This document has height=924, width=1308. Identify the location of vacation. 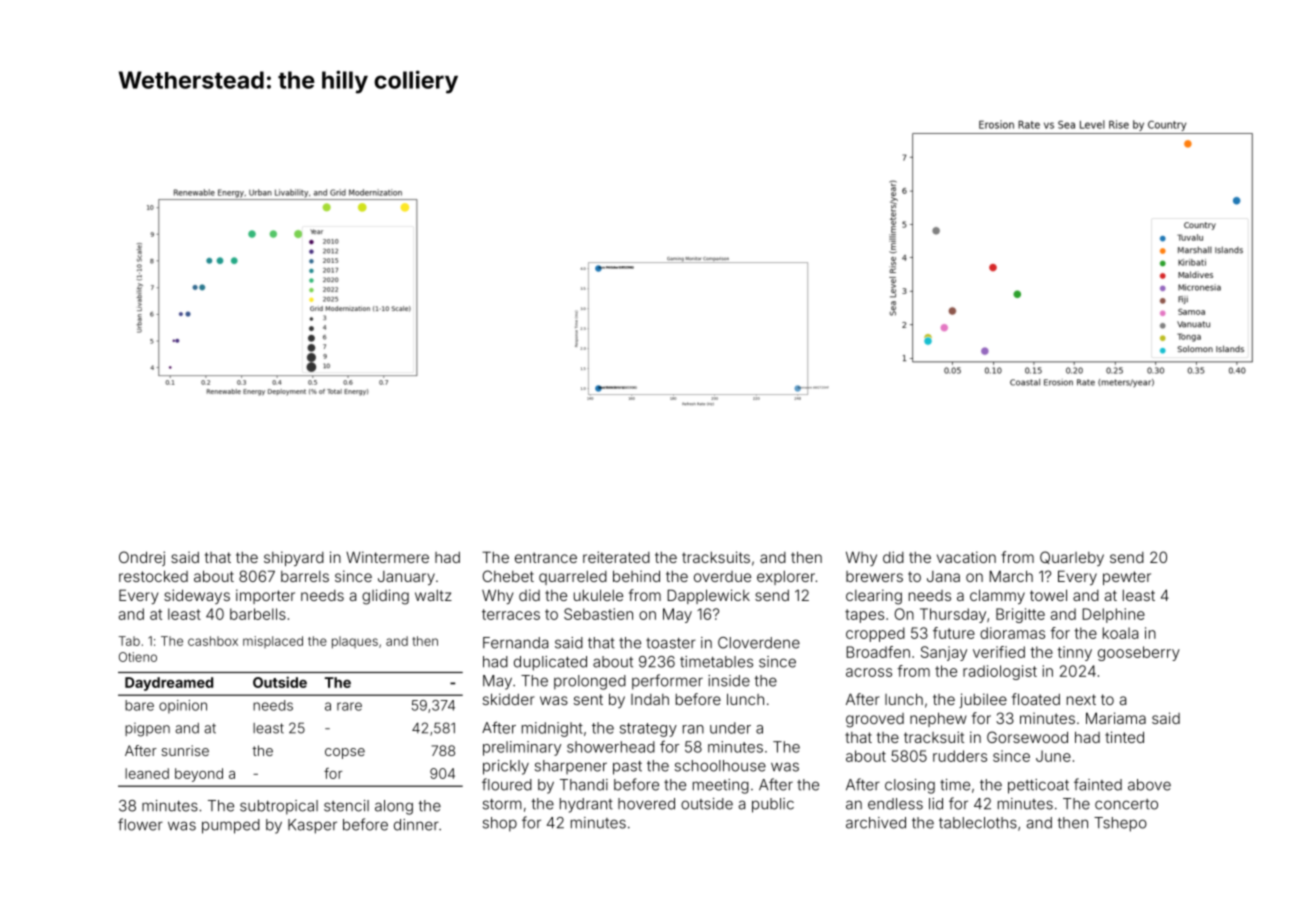
(966, 557).
